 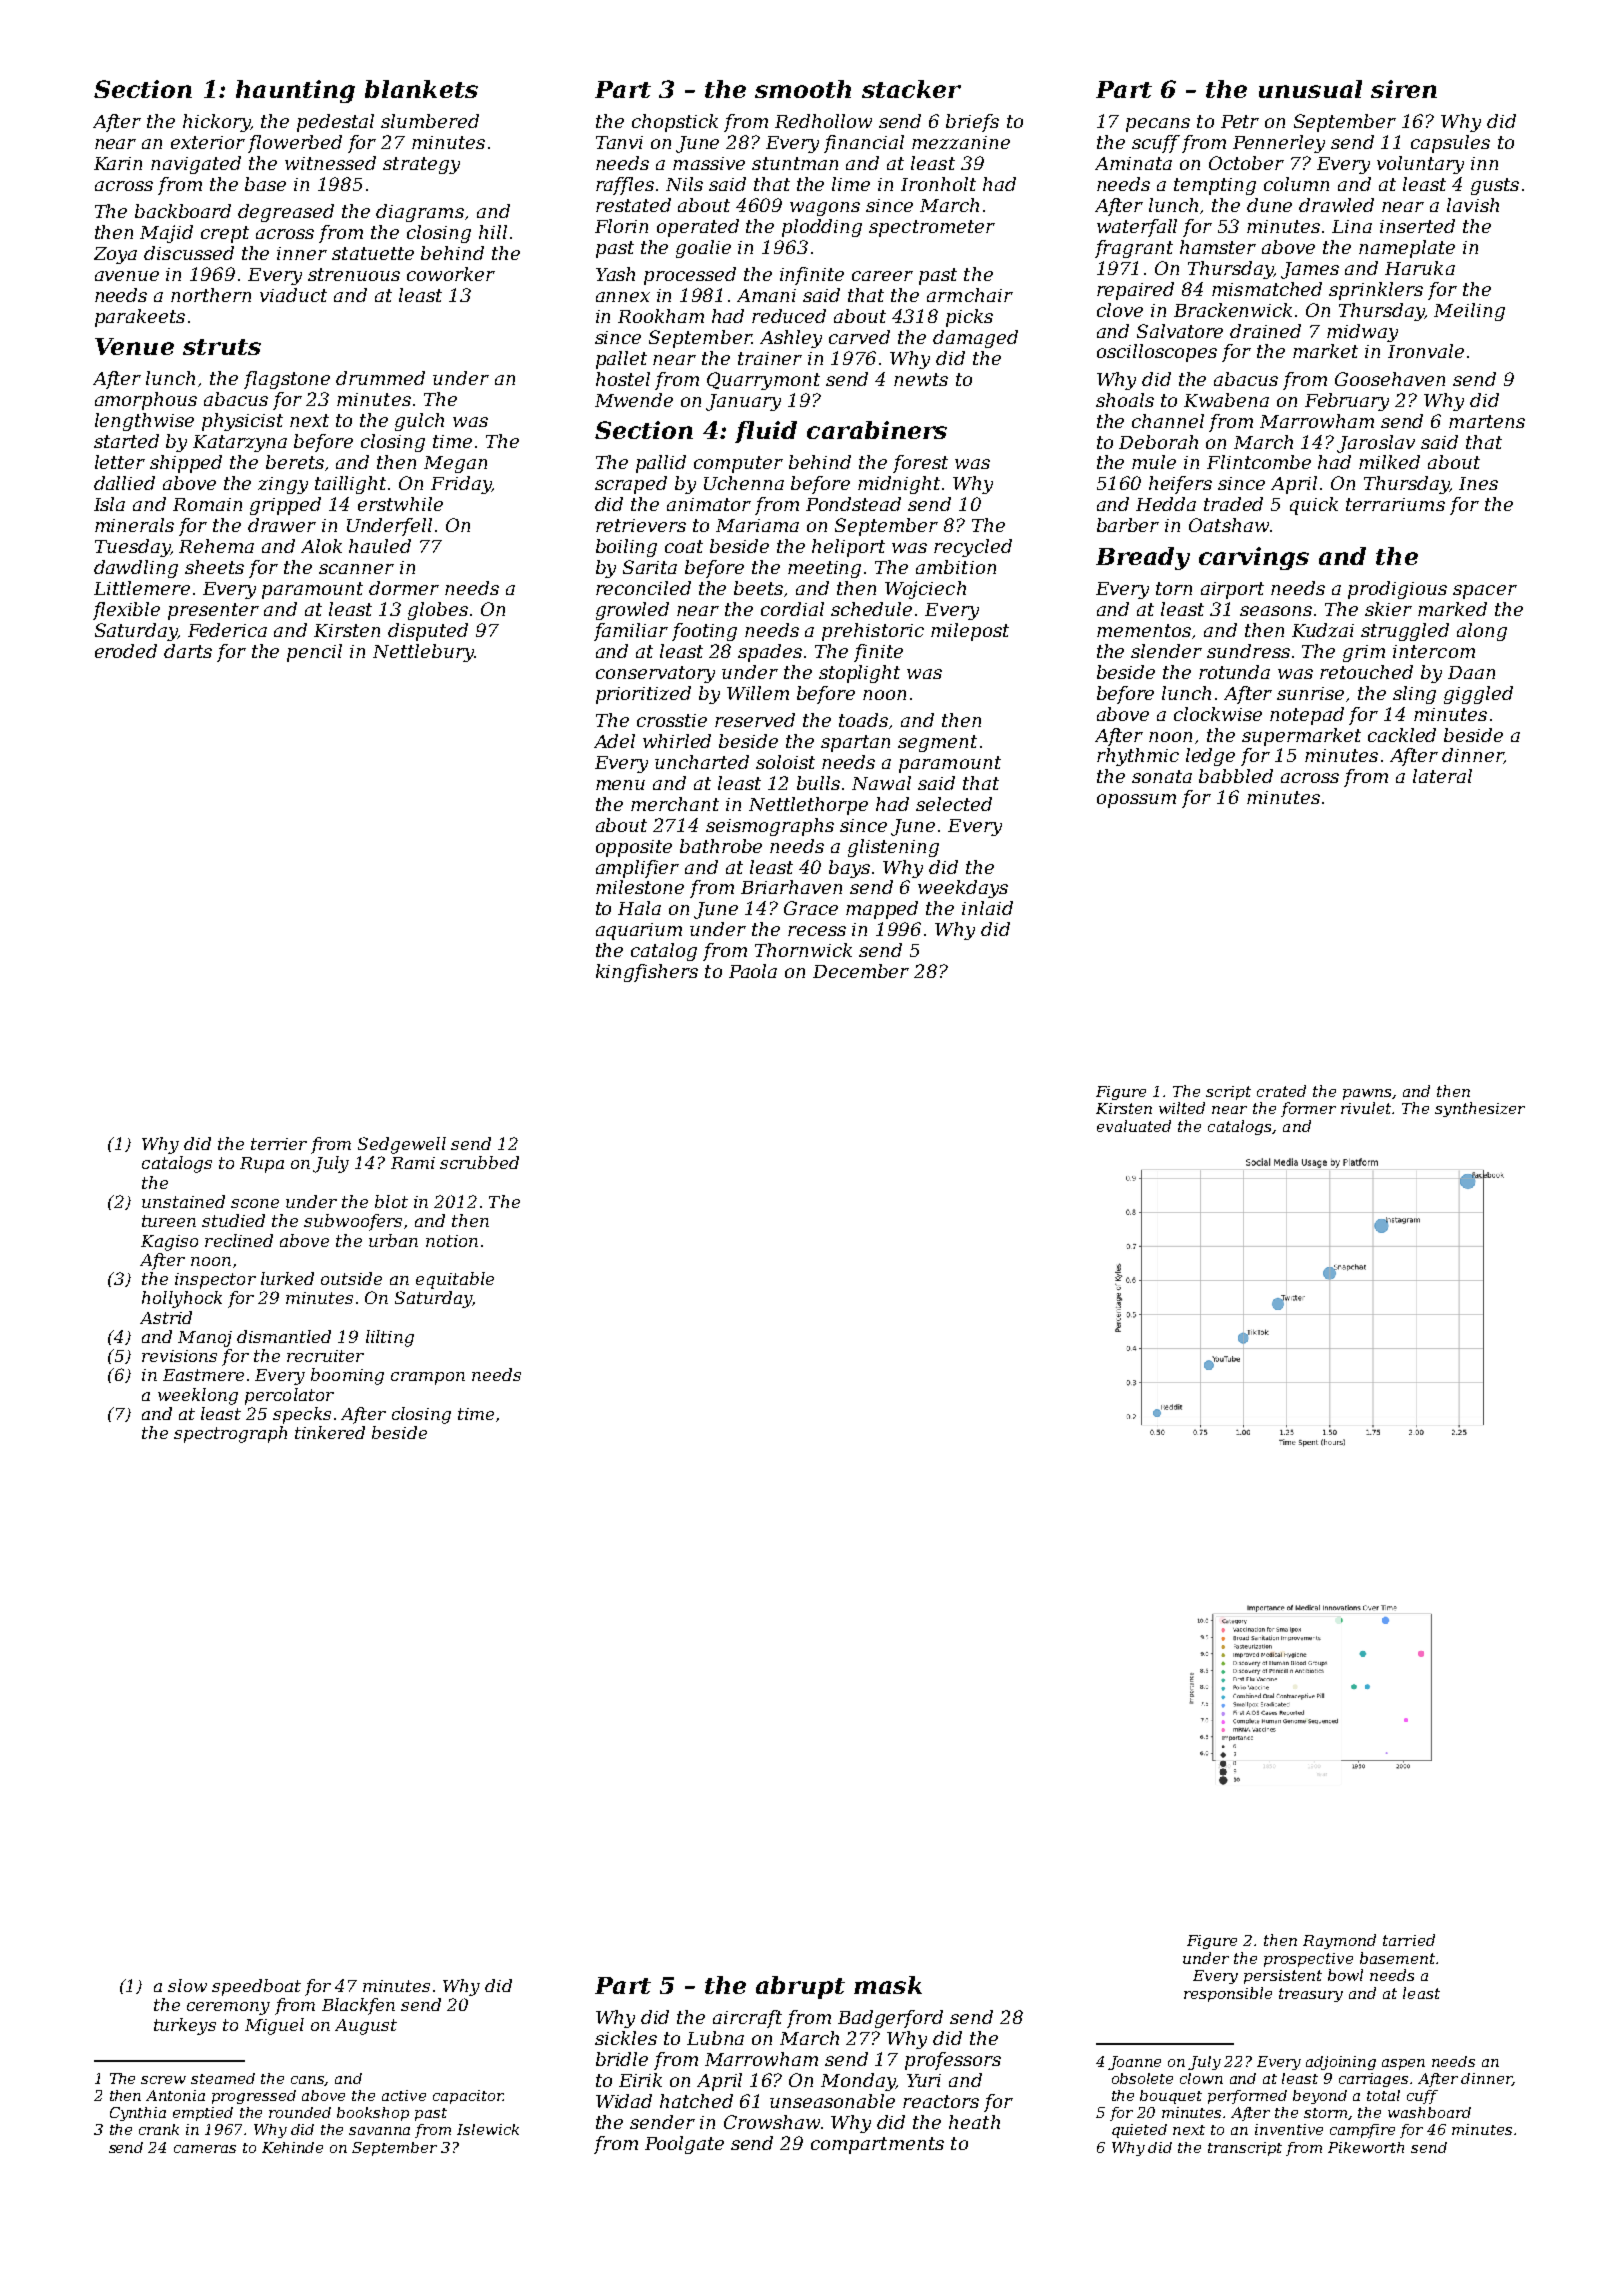 I want to click on Kudzai, so click(x=1323, y=630).
